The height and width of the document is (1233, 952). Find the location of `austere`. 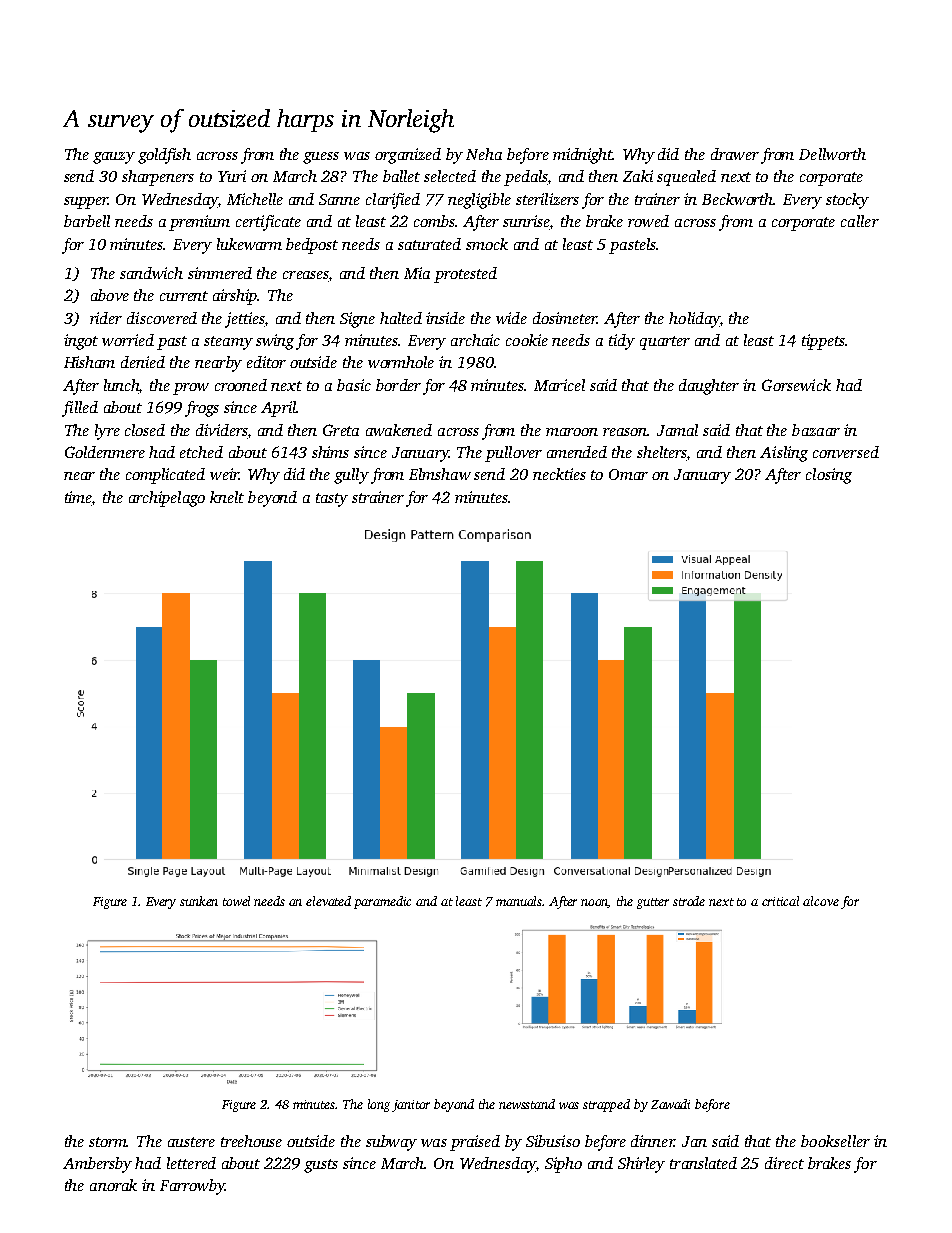

austere is located at coordinates (191, 1142).
